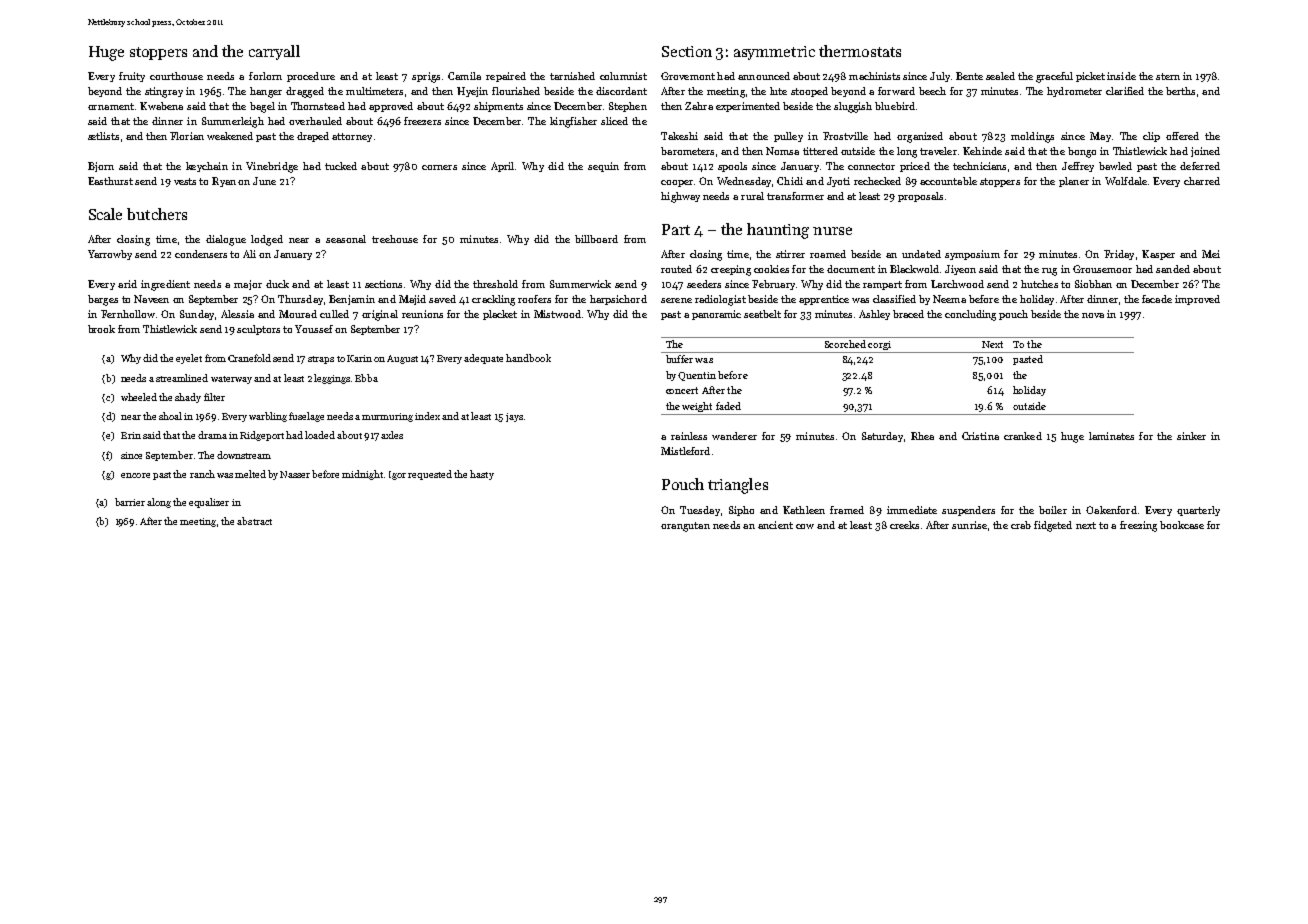  What do you see at coordinates (320, 435) in the document?
I see `loaded` at bounding box center [320, 435].
